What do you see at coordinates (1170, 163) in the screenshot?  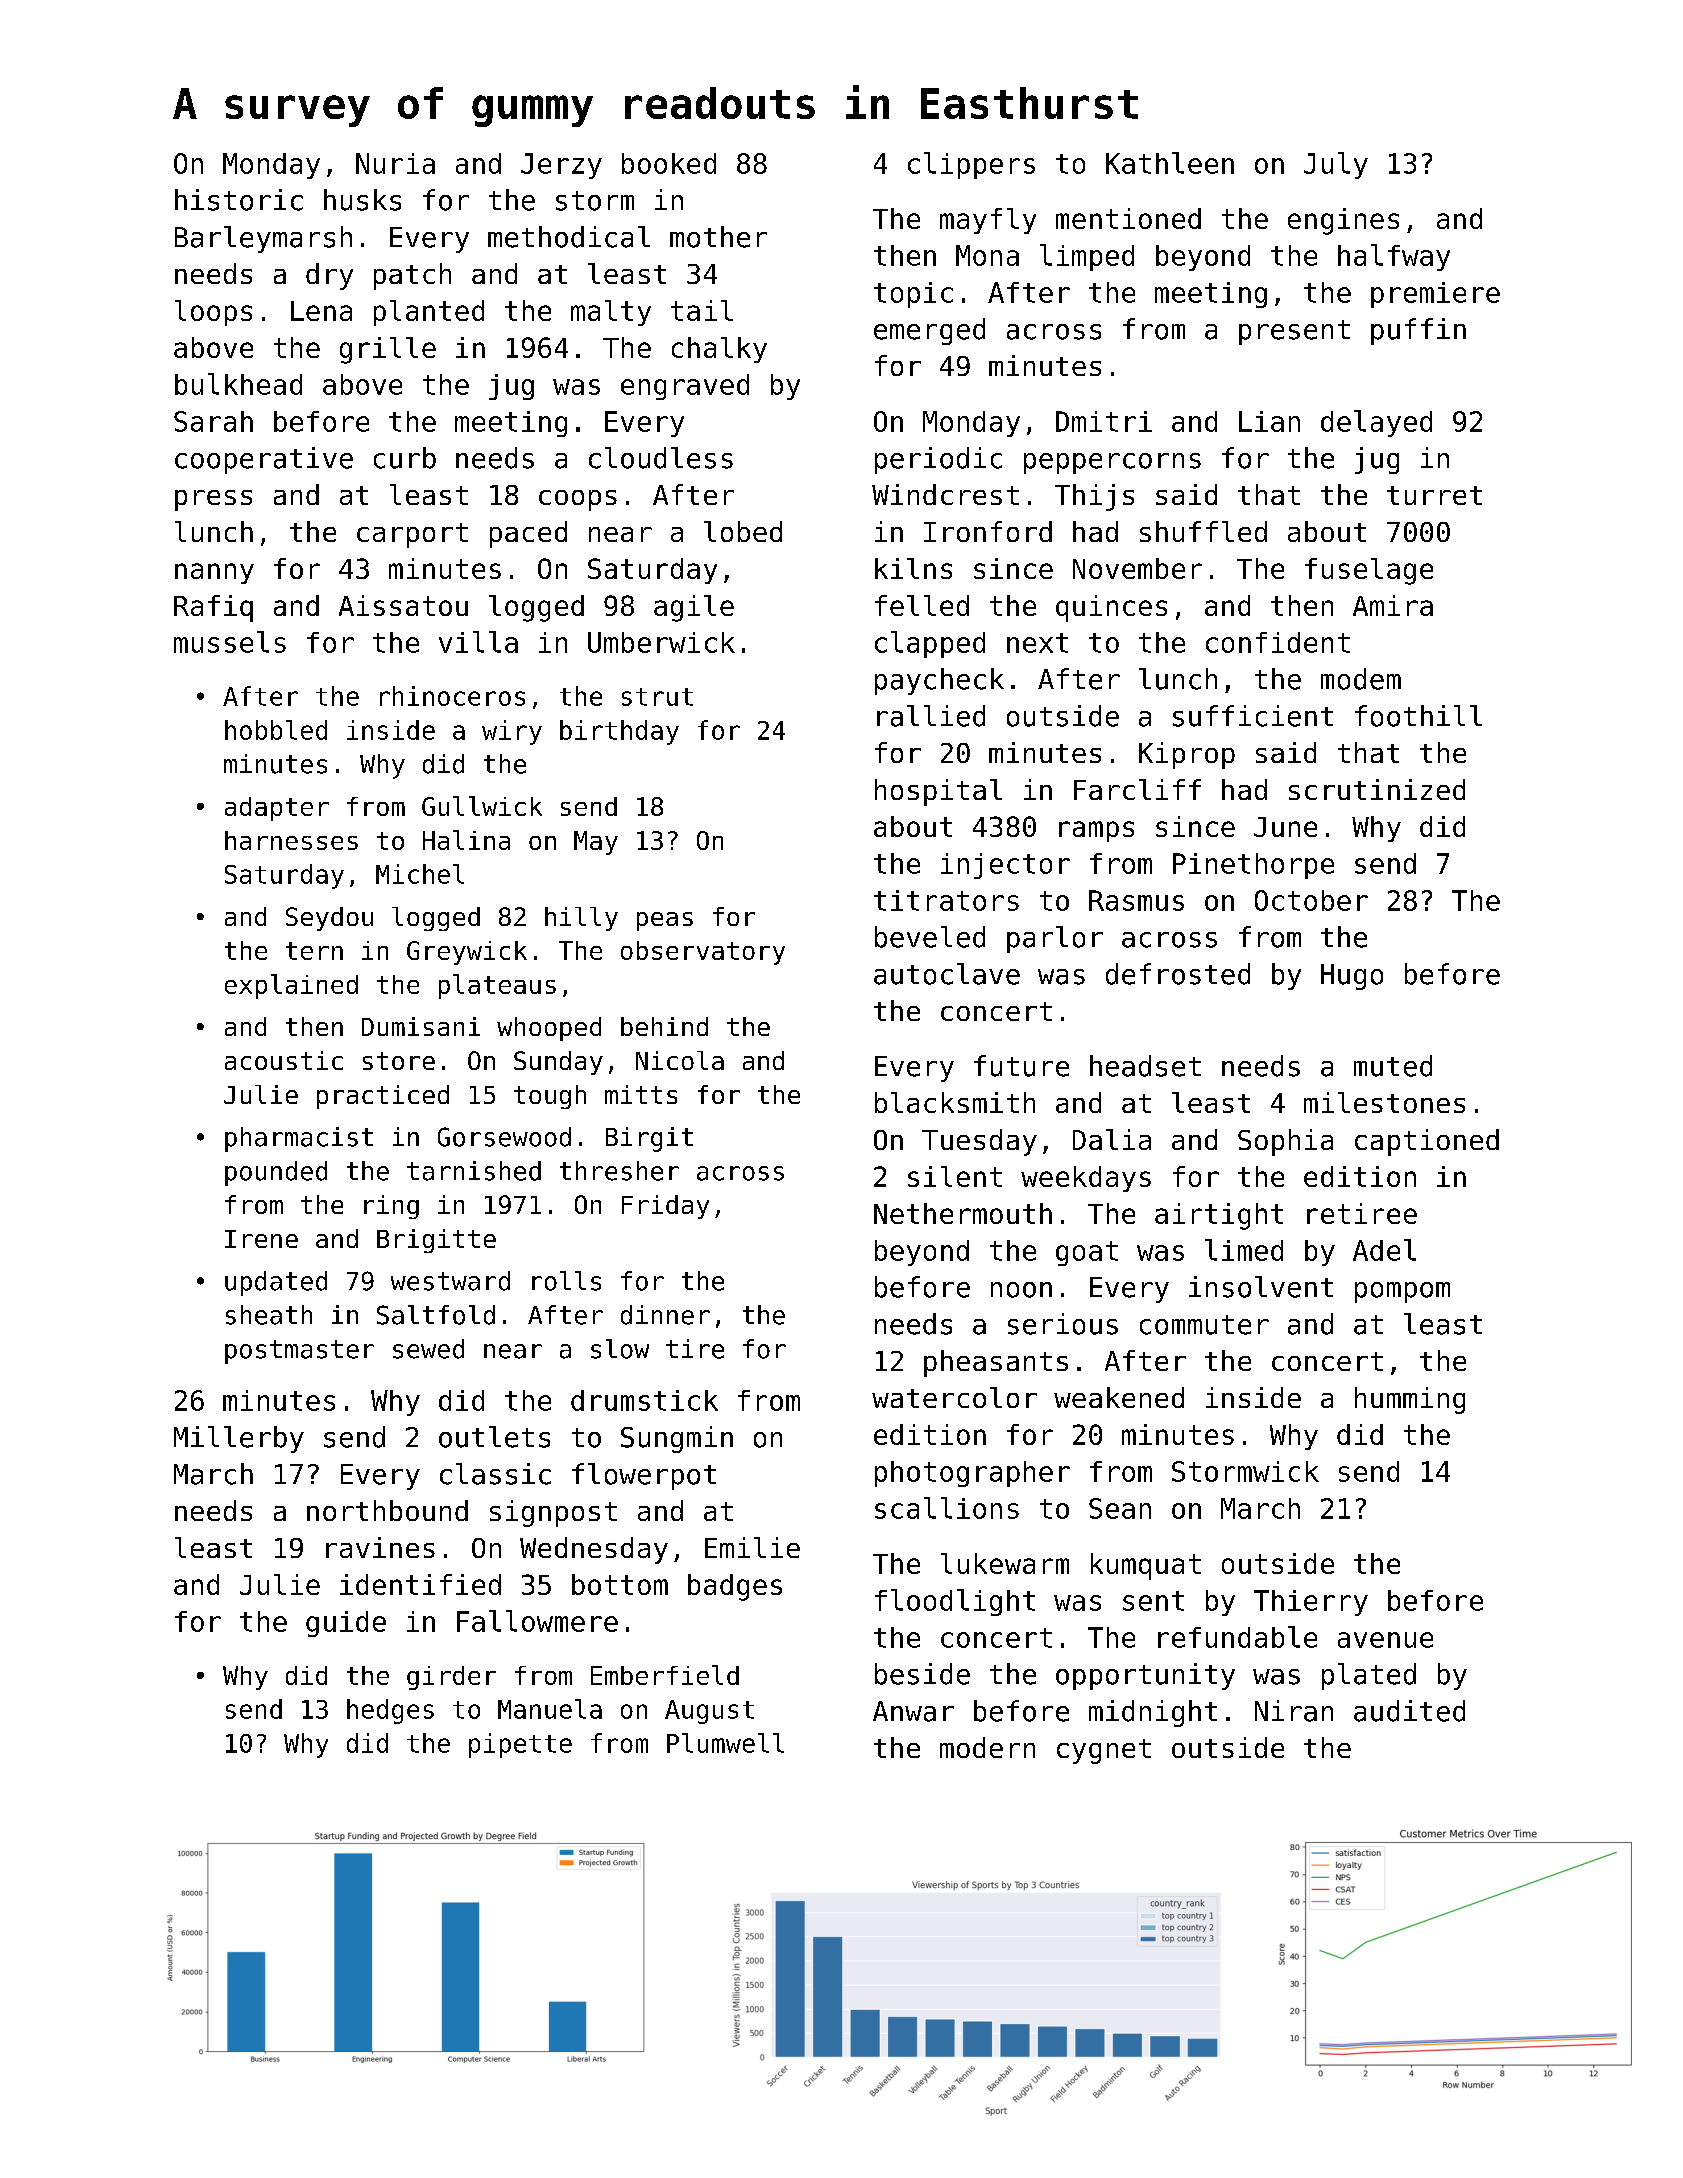 I see `Kathleen` at bounding box center [1170, 163].
